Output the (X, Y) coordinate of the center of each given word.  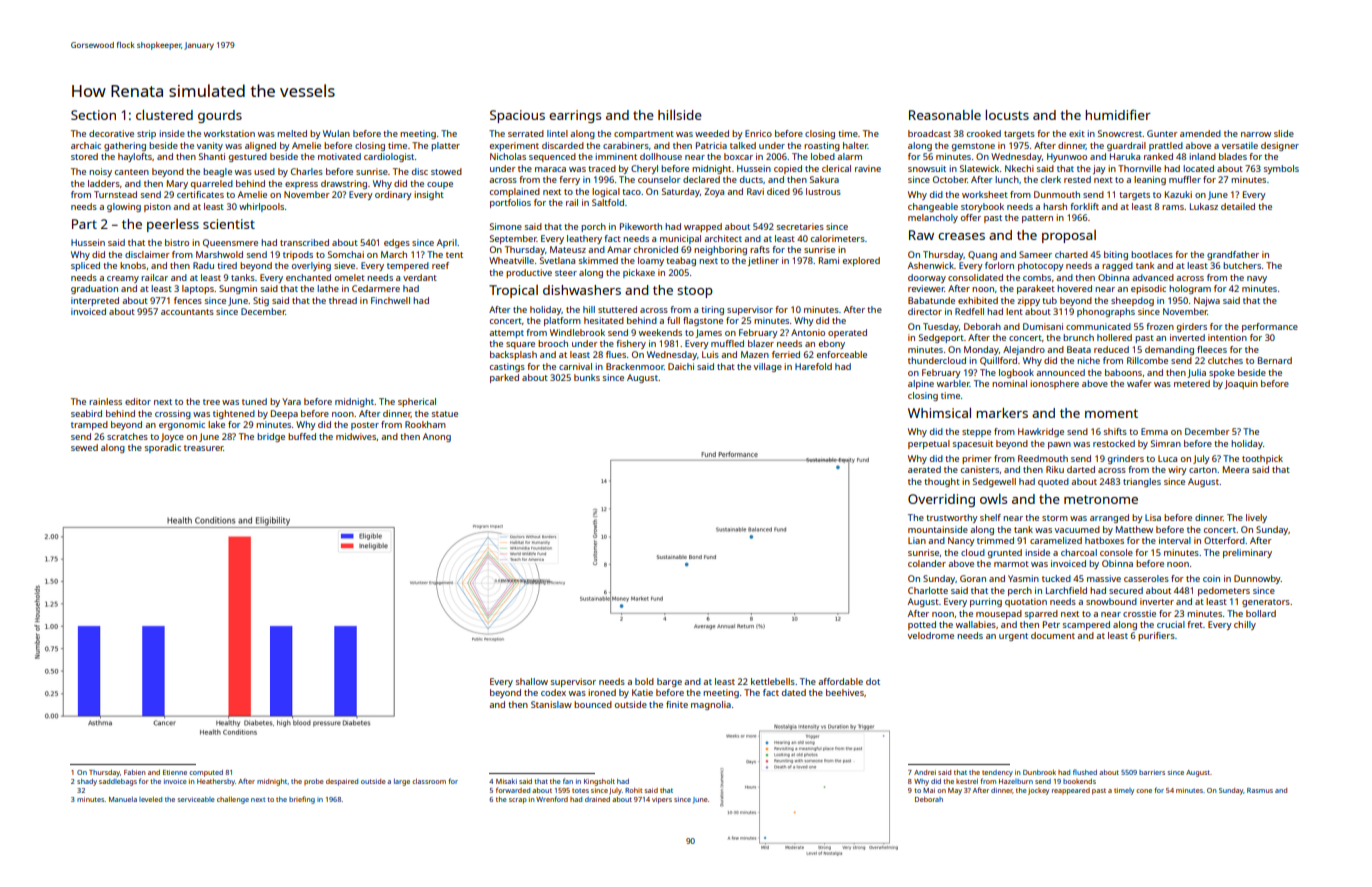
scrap (518, 801)
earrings (575, 116)
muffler (1185, 179)
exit (1077, 133)
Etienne (175, 772)
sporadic (163, 448)
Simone (506, 226)
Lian (917, 540)
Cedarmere (376, 288)
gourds (220, 116)
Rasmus (1260, 790)
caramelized (1056, 540)
